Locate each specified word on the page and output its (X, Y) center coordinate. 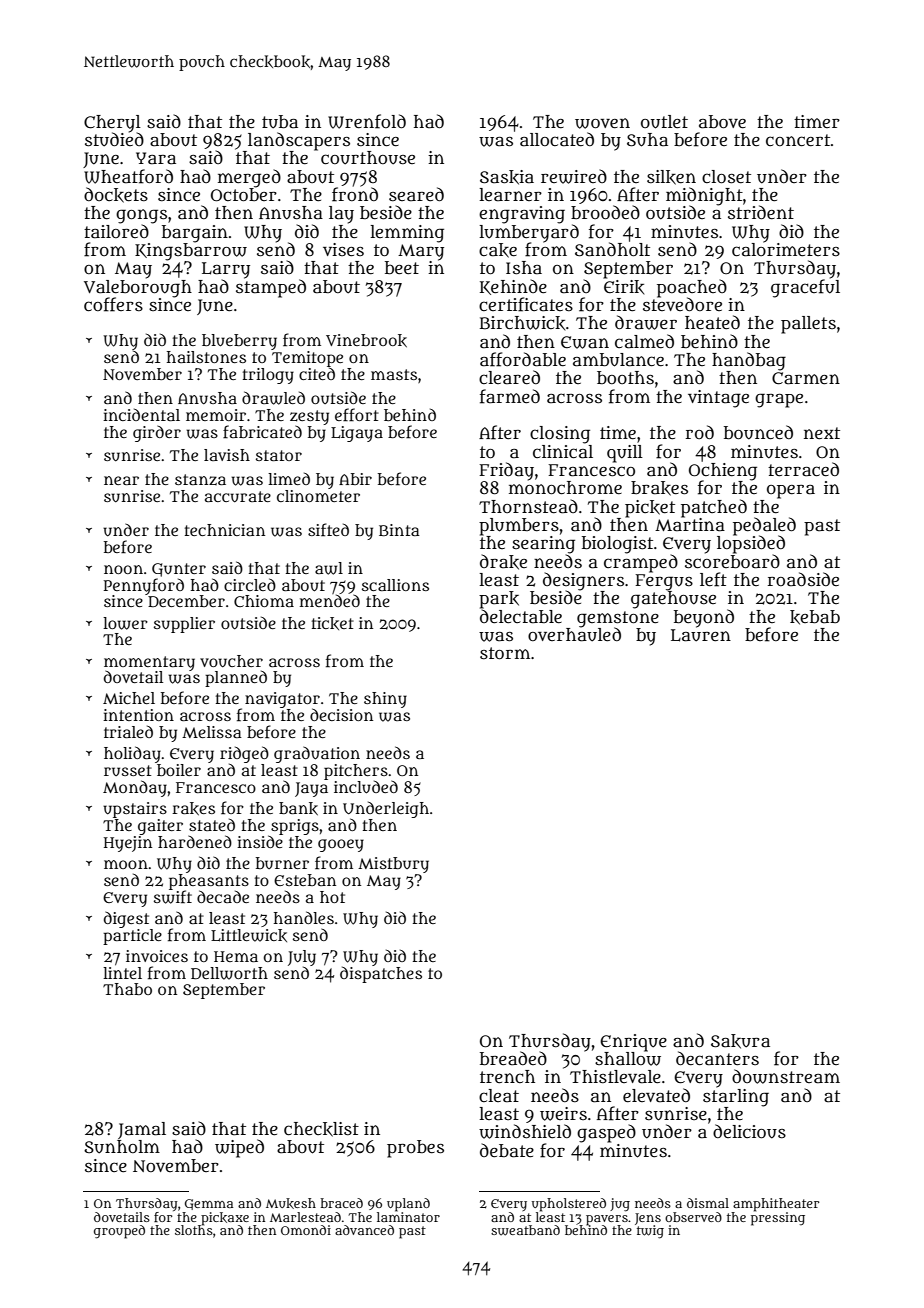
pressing (778, 1218)
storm (505, 653)
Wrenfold (367, 121)
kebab (815, 617)
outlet (664, 122)
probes (415, 1149)
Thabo (127, 989)
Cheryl (112, 123)
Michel (129, 698)
